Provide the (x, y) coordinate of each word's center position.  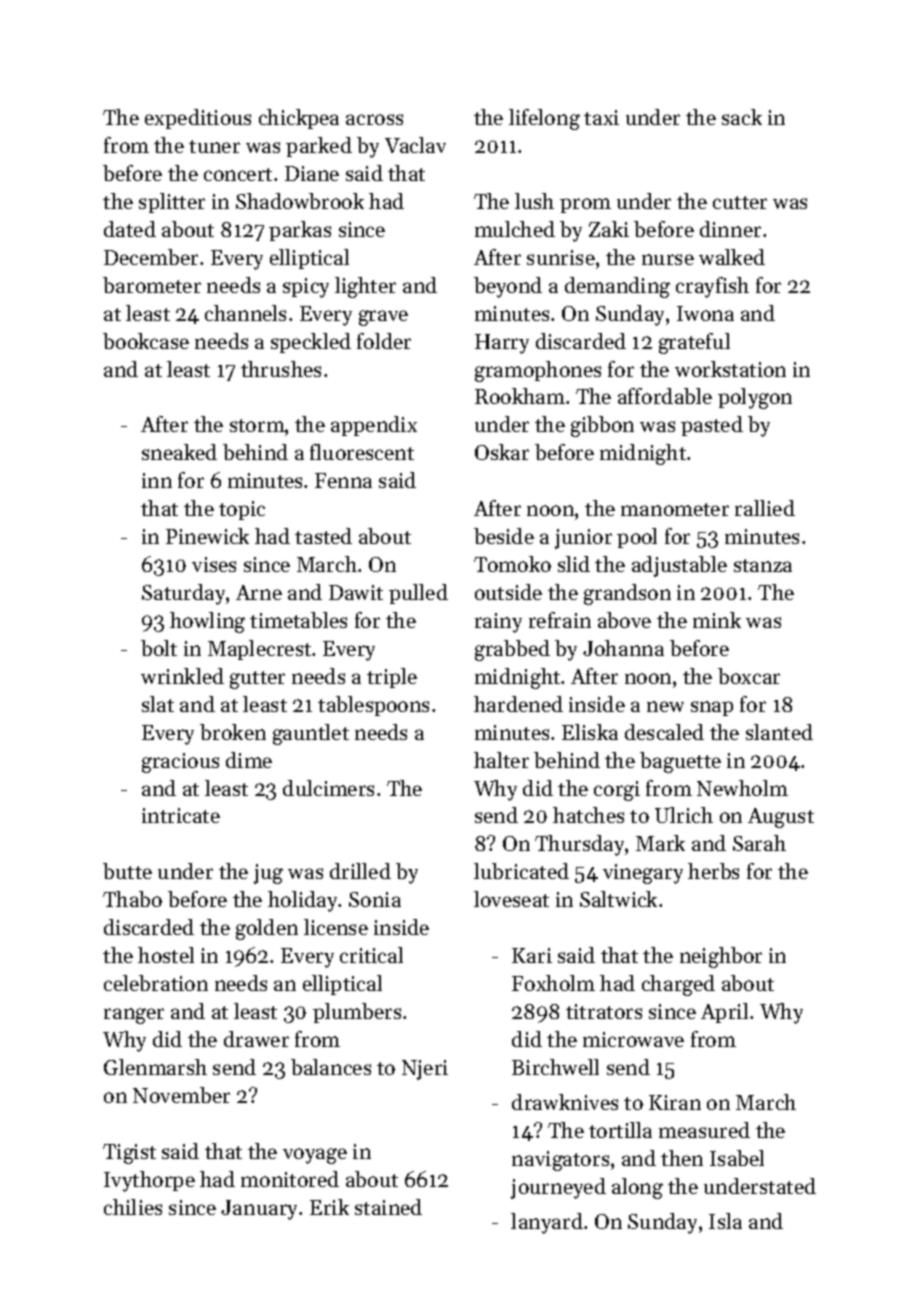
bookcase (146, 341)
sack (742, 117)
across (374, 119)
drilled (360, 871)
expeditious (198, 119)
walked (732, 257)
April (724, 1013)
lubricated (521, 871)
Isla (725, 1221)
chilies (133, 1207)
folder (384, 341)
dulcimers (328, 788)
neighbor (721, 957)
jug (268, 874)
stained (388, 1207)
